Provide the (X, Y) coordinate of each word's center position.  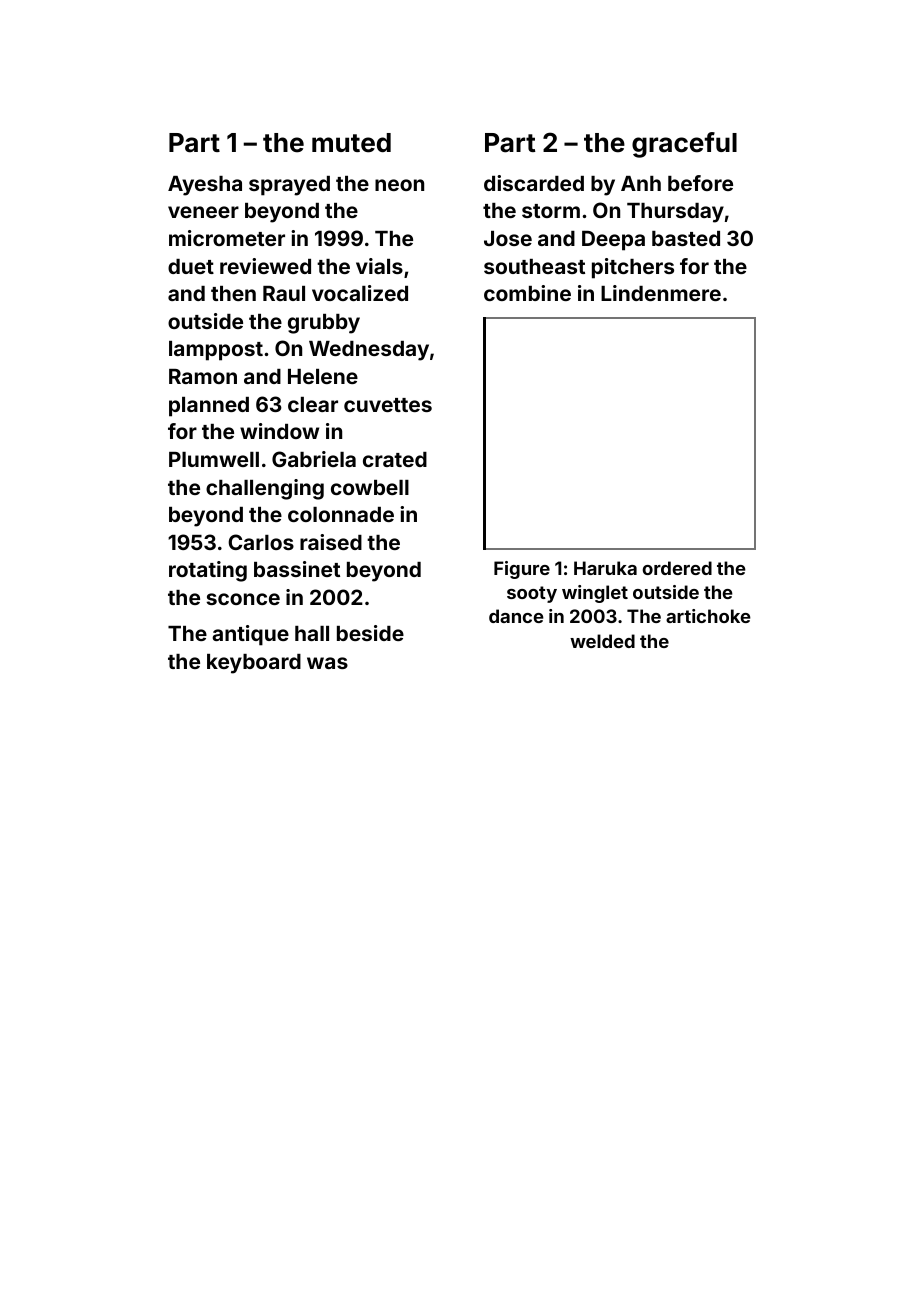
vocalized (360, 293)
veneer (203, 212)
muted (351, 143)
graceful (684, 145)
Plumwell (214, 459)
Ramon (203, 376)
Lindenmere (661, 293)
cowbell (370, 487)
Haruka (605, 568)
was (327, 663)
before (700, 183)
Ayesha (205, 186)
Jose (508, 238)
